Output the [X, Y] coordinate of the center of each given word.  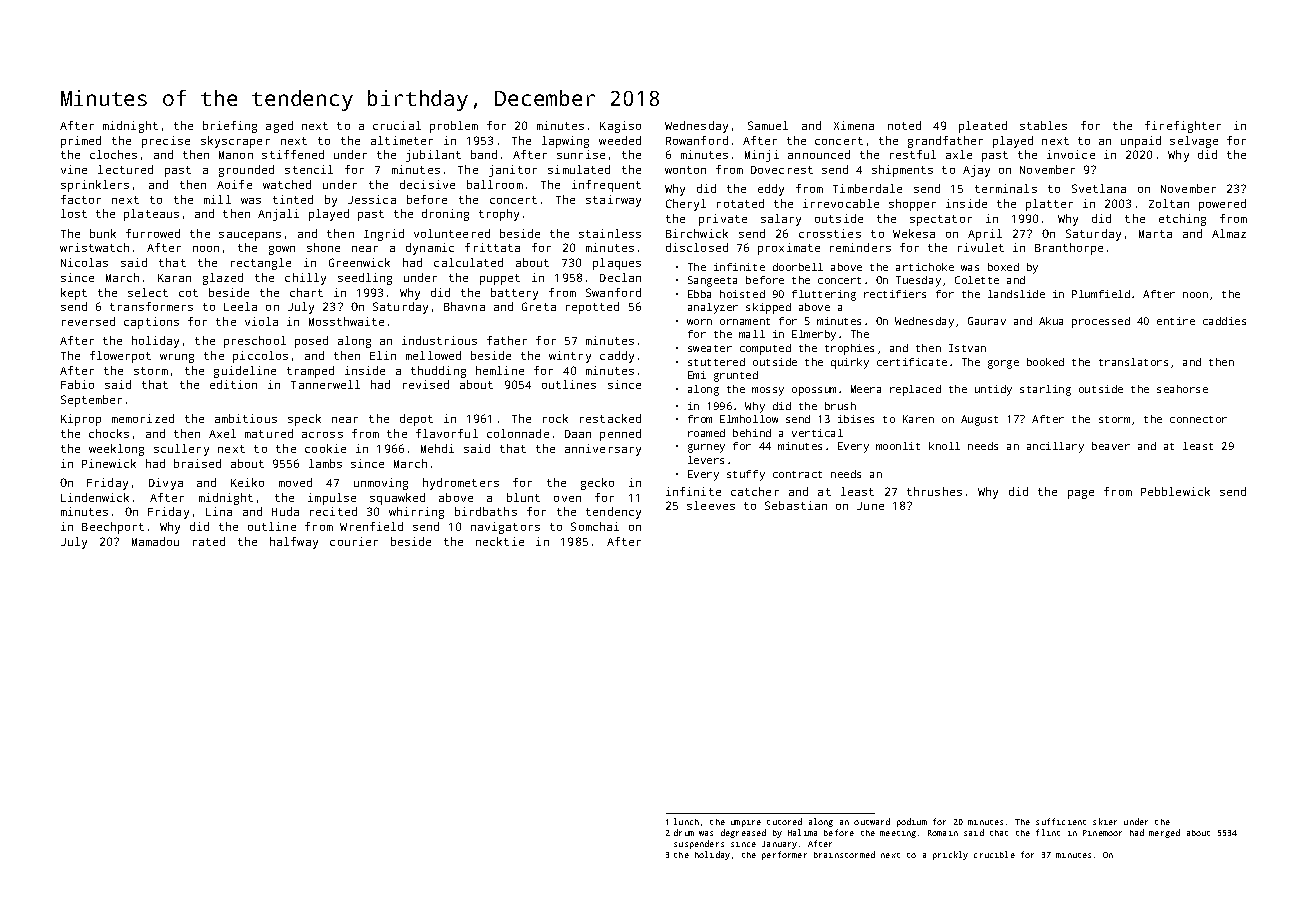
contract [797, 474]
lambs [325, 463]
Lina [219, 511]
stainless [610, 233]
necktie [500, 541]
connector [1198, 419]
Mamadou [155, 541]
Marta [1155, 234]
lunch [686, 821]
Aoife [234, 184]
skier [1105, 821]
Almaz [1229, 233]
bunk [103, 233]
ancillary [1055, 447]
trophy [499, 215]
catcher [755, 491]
